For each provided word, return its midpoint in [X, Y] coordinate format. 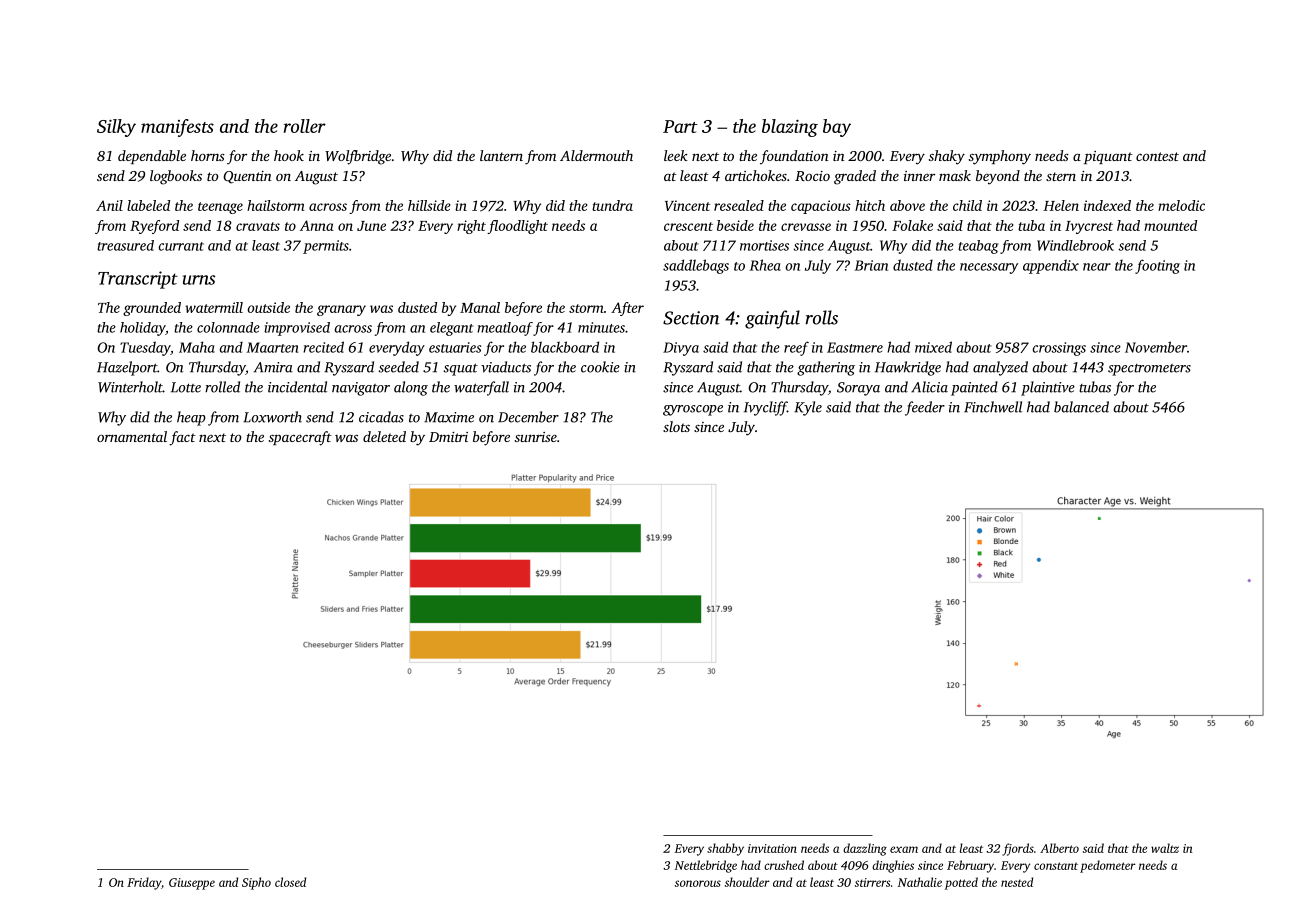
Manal [480, 307]
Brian [871, 265]
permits [326, 247]
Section [691, 318]
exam [904, 849]
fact [182, 438]
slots [676, 426]
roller [305, 126]
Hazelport [127, 368]
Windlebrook [1075, 245]
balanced [1081, 407]
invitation [772, 848]
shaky [947, 157]
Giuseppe [192, 884]
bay [837, 128]
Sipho [256, 883]
